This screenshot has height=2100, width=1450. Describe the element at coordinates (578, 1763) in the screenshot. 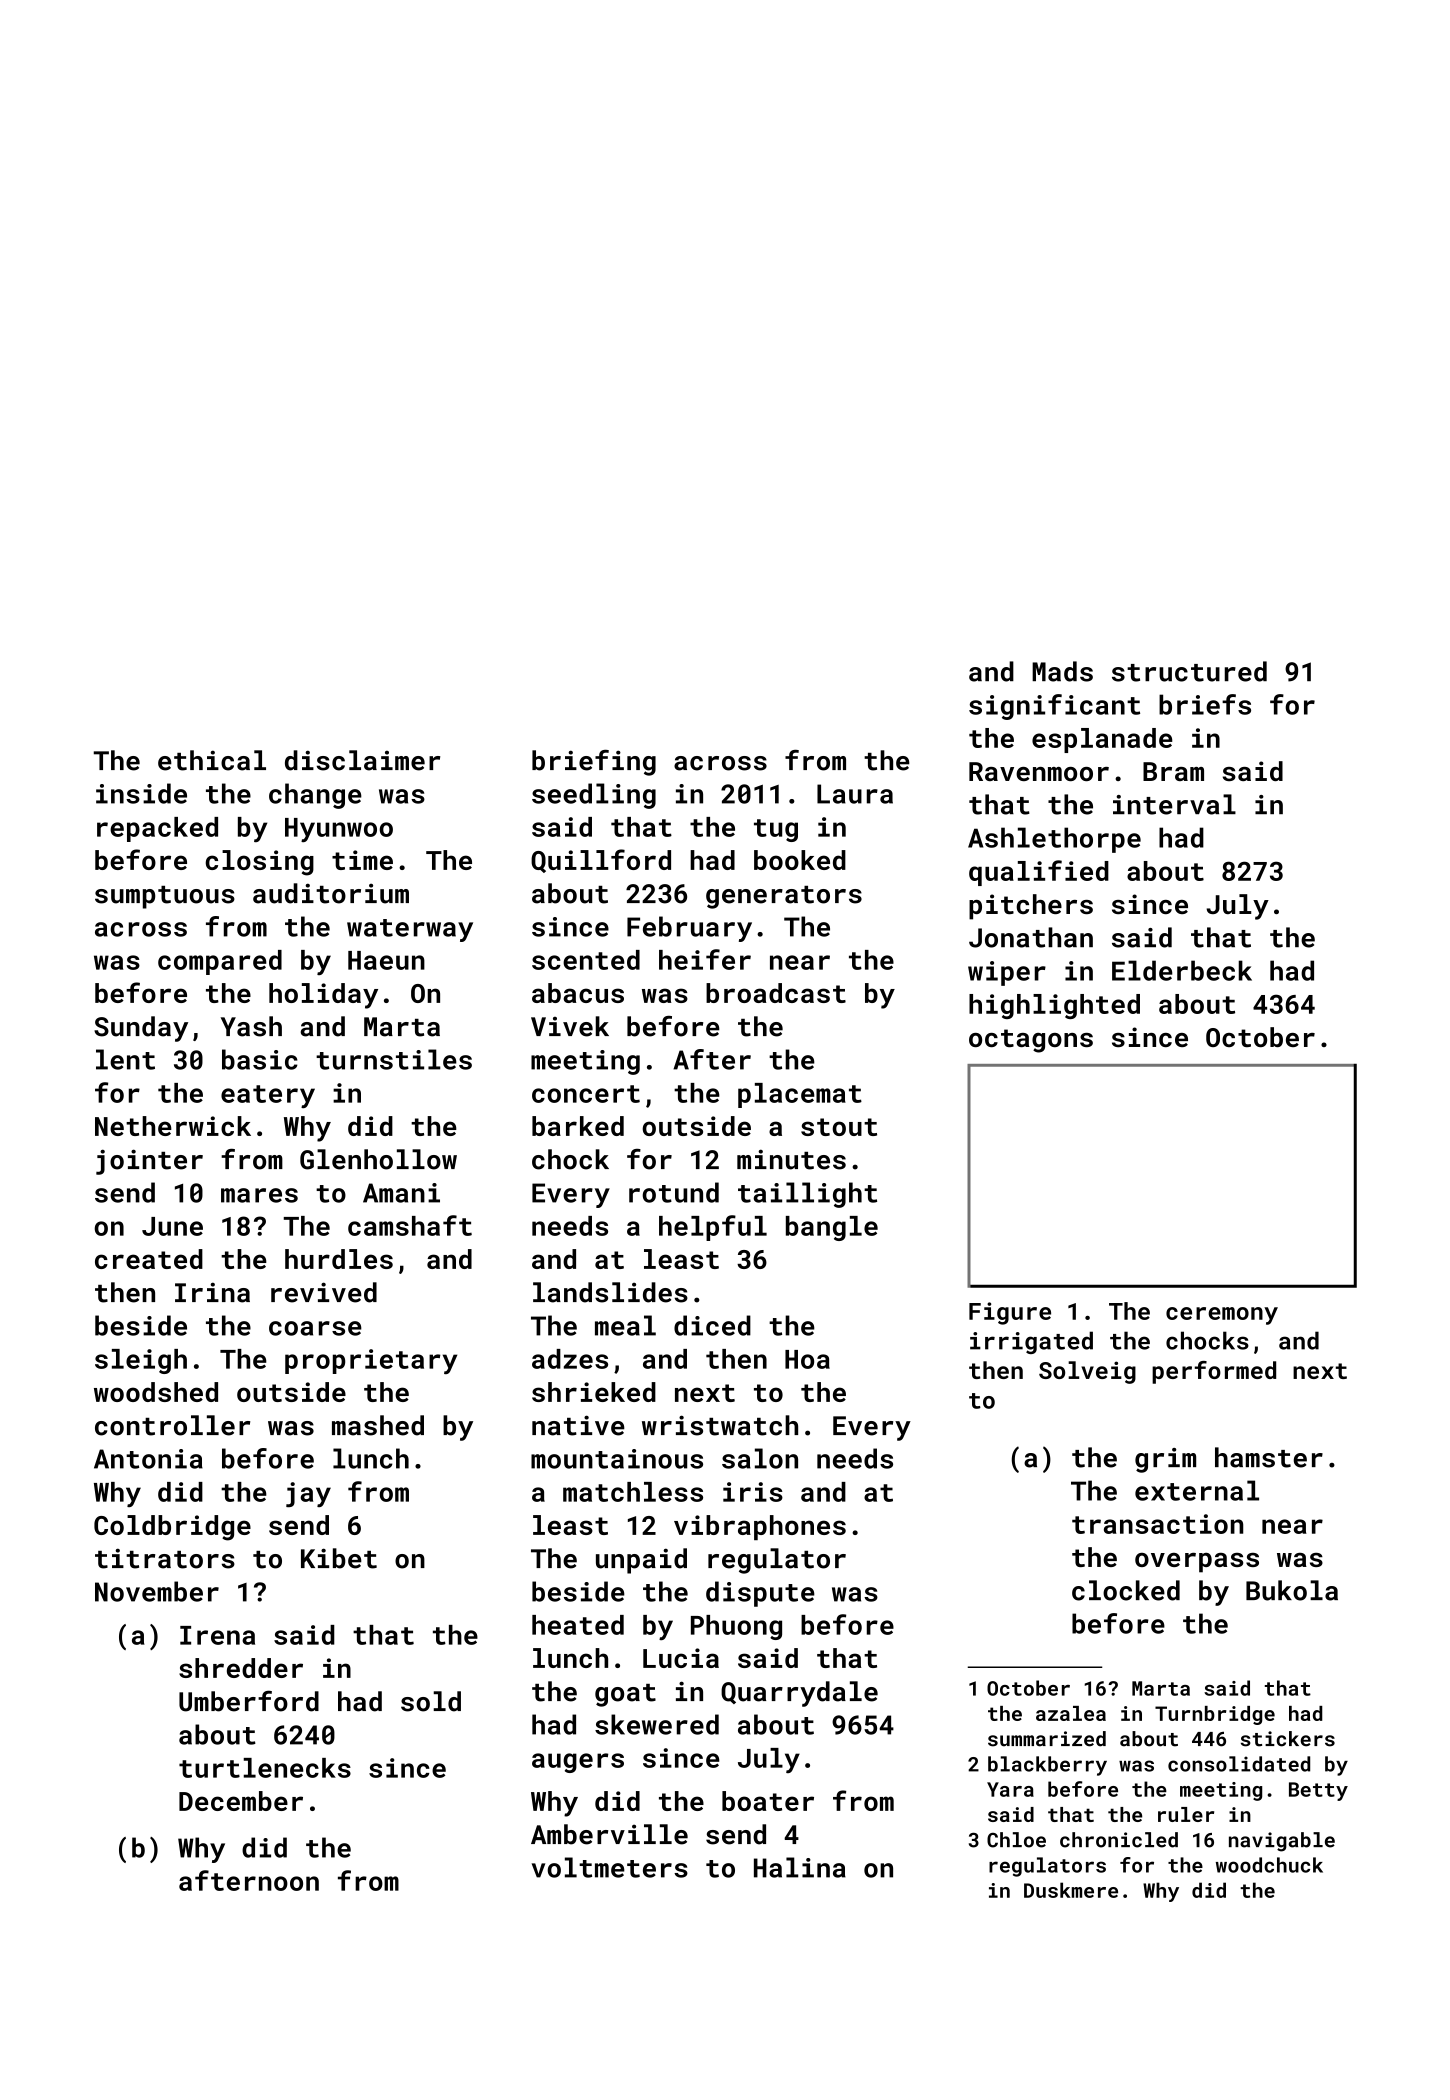

I see `augers` at that location.
